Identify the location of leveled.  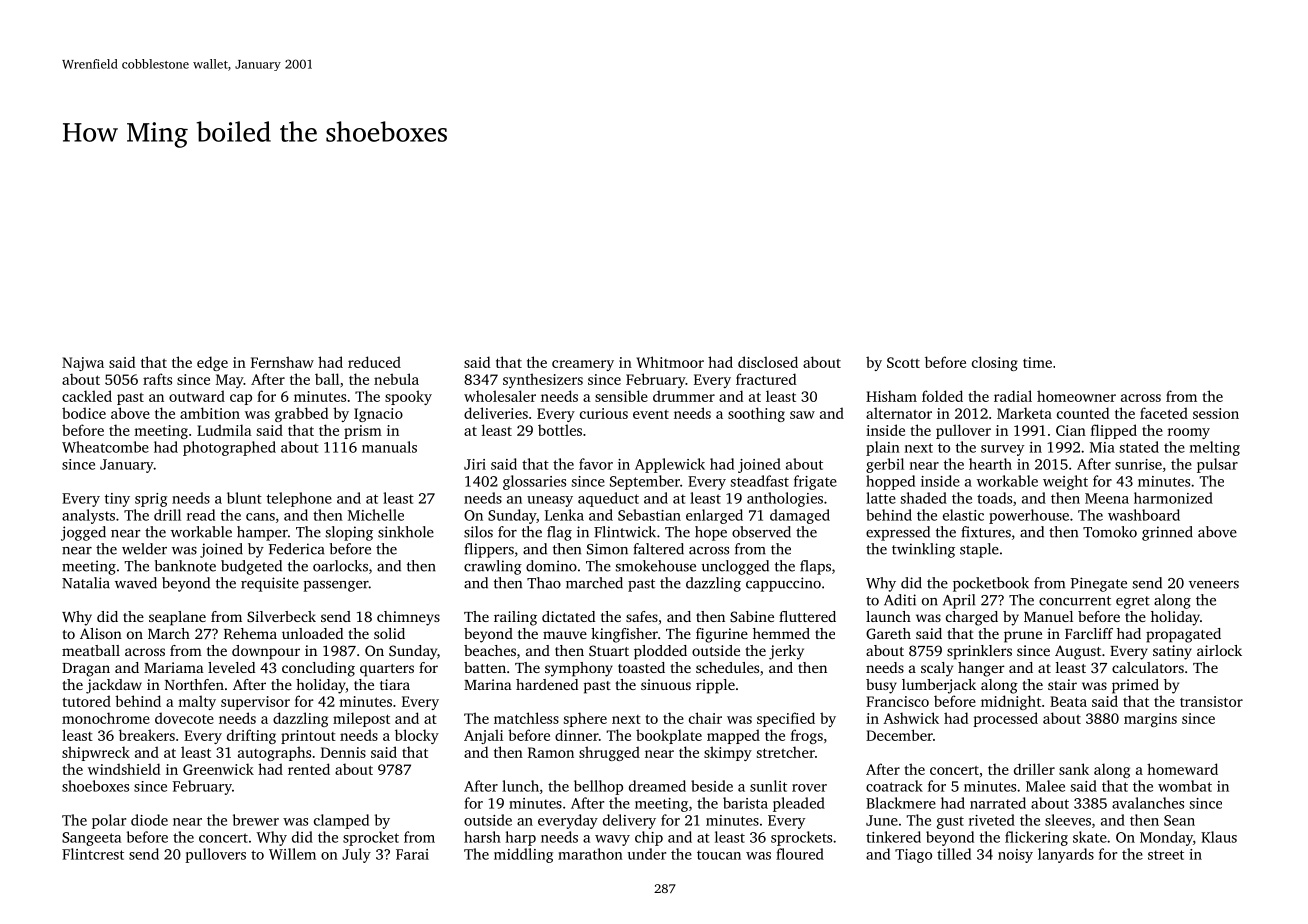
(231, 667).
